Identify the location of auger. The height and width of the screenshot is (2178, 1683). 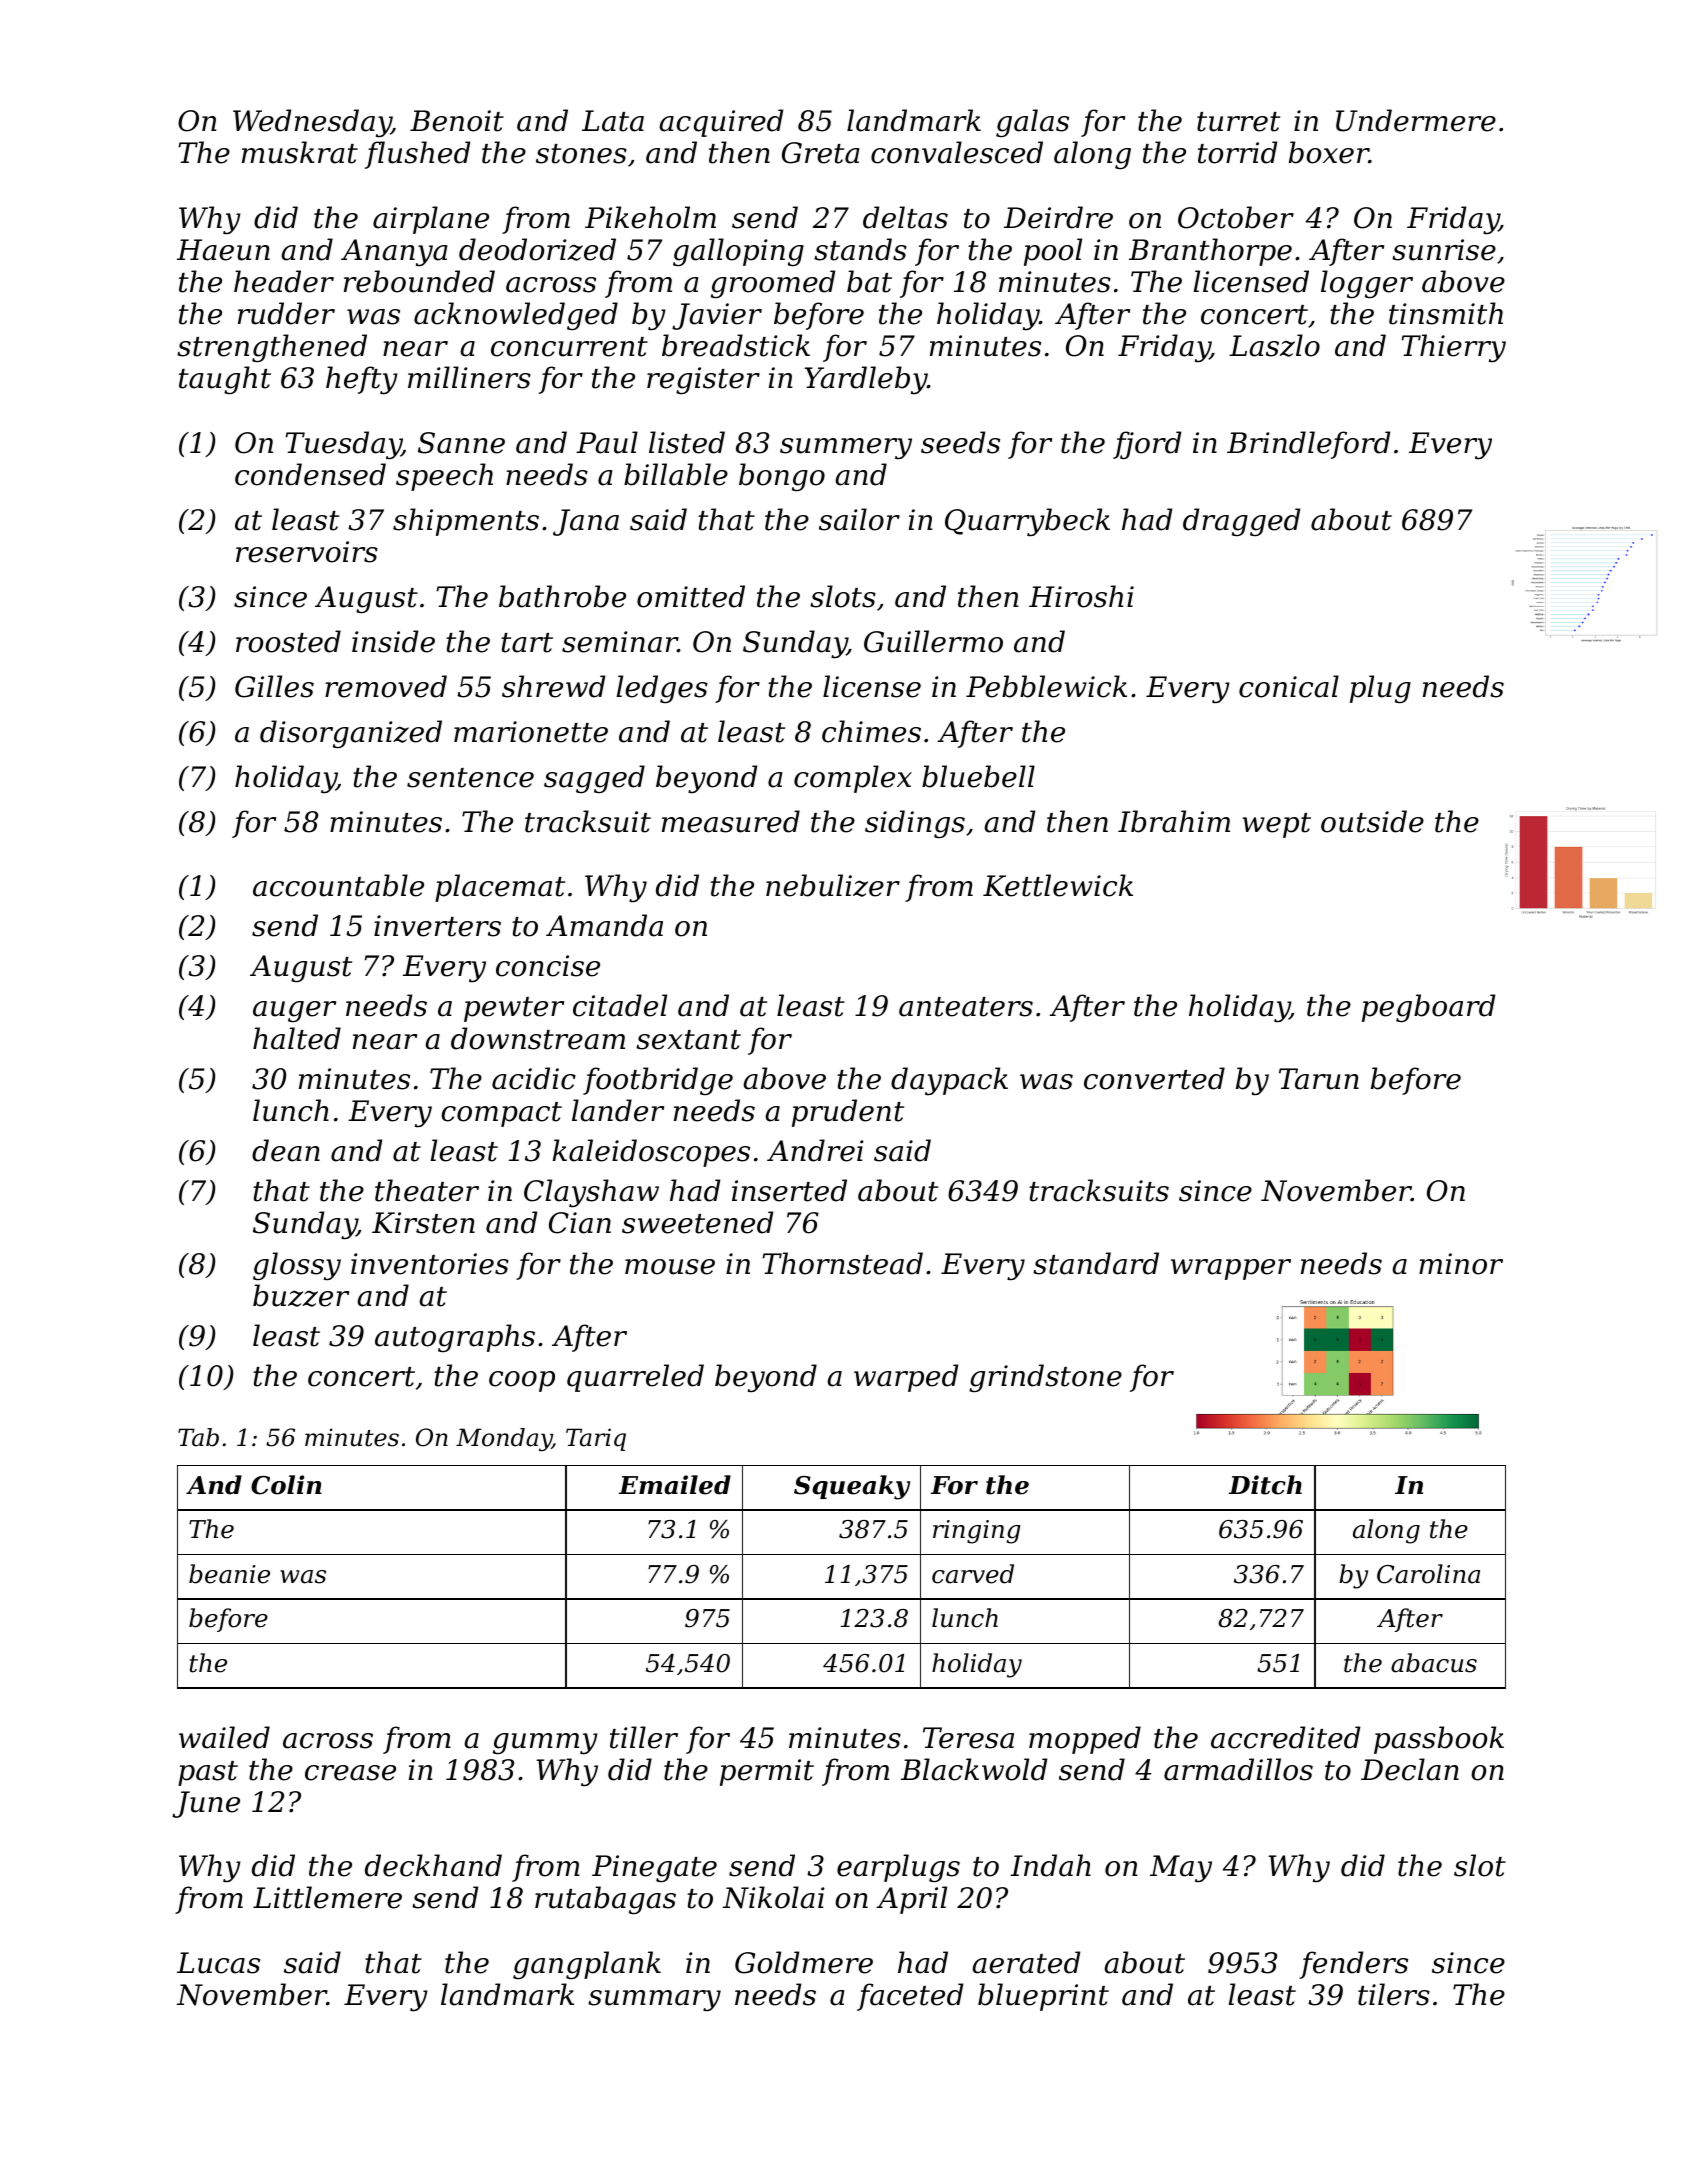
(294, 1011).
